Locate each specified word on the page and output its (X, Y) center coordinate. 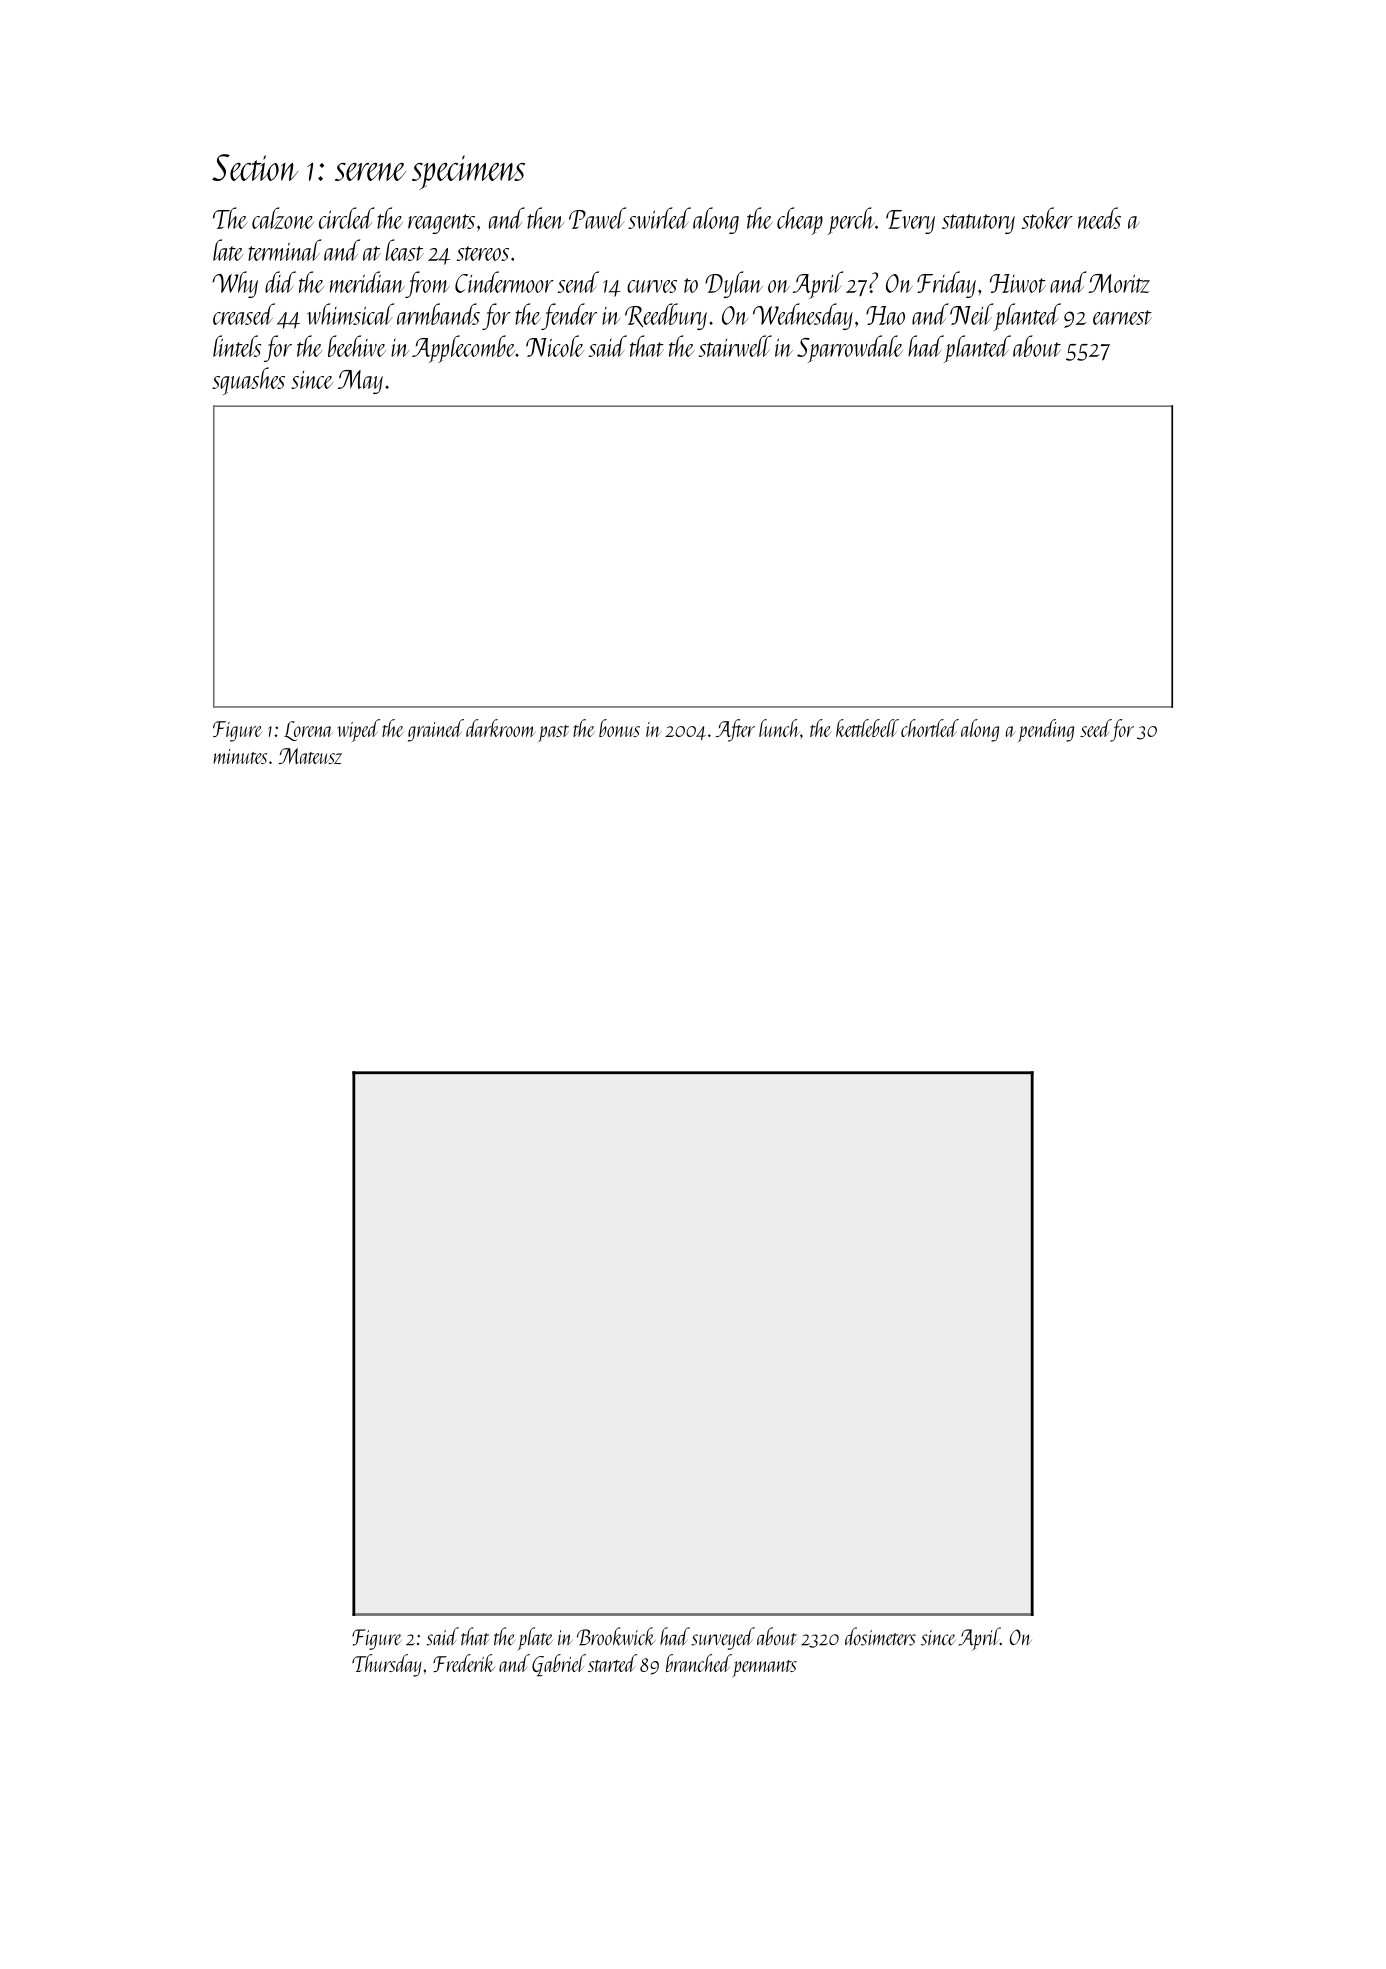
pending (1046, 730)
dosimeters (880, 1636)
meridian (367, 282)
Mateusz (310, 756)
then (545, 218)
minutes (240, 756)
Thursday (387, 1665)
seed (1095, 728)
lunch (779, 728)
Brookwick (616, 1636)
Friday (946, 284)
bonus (619, 728)
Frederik (464, 1663)
